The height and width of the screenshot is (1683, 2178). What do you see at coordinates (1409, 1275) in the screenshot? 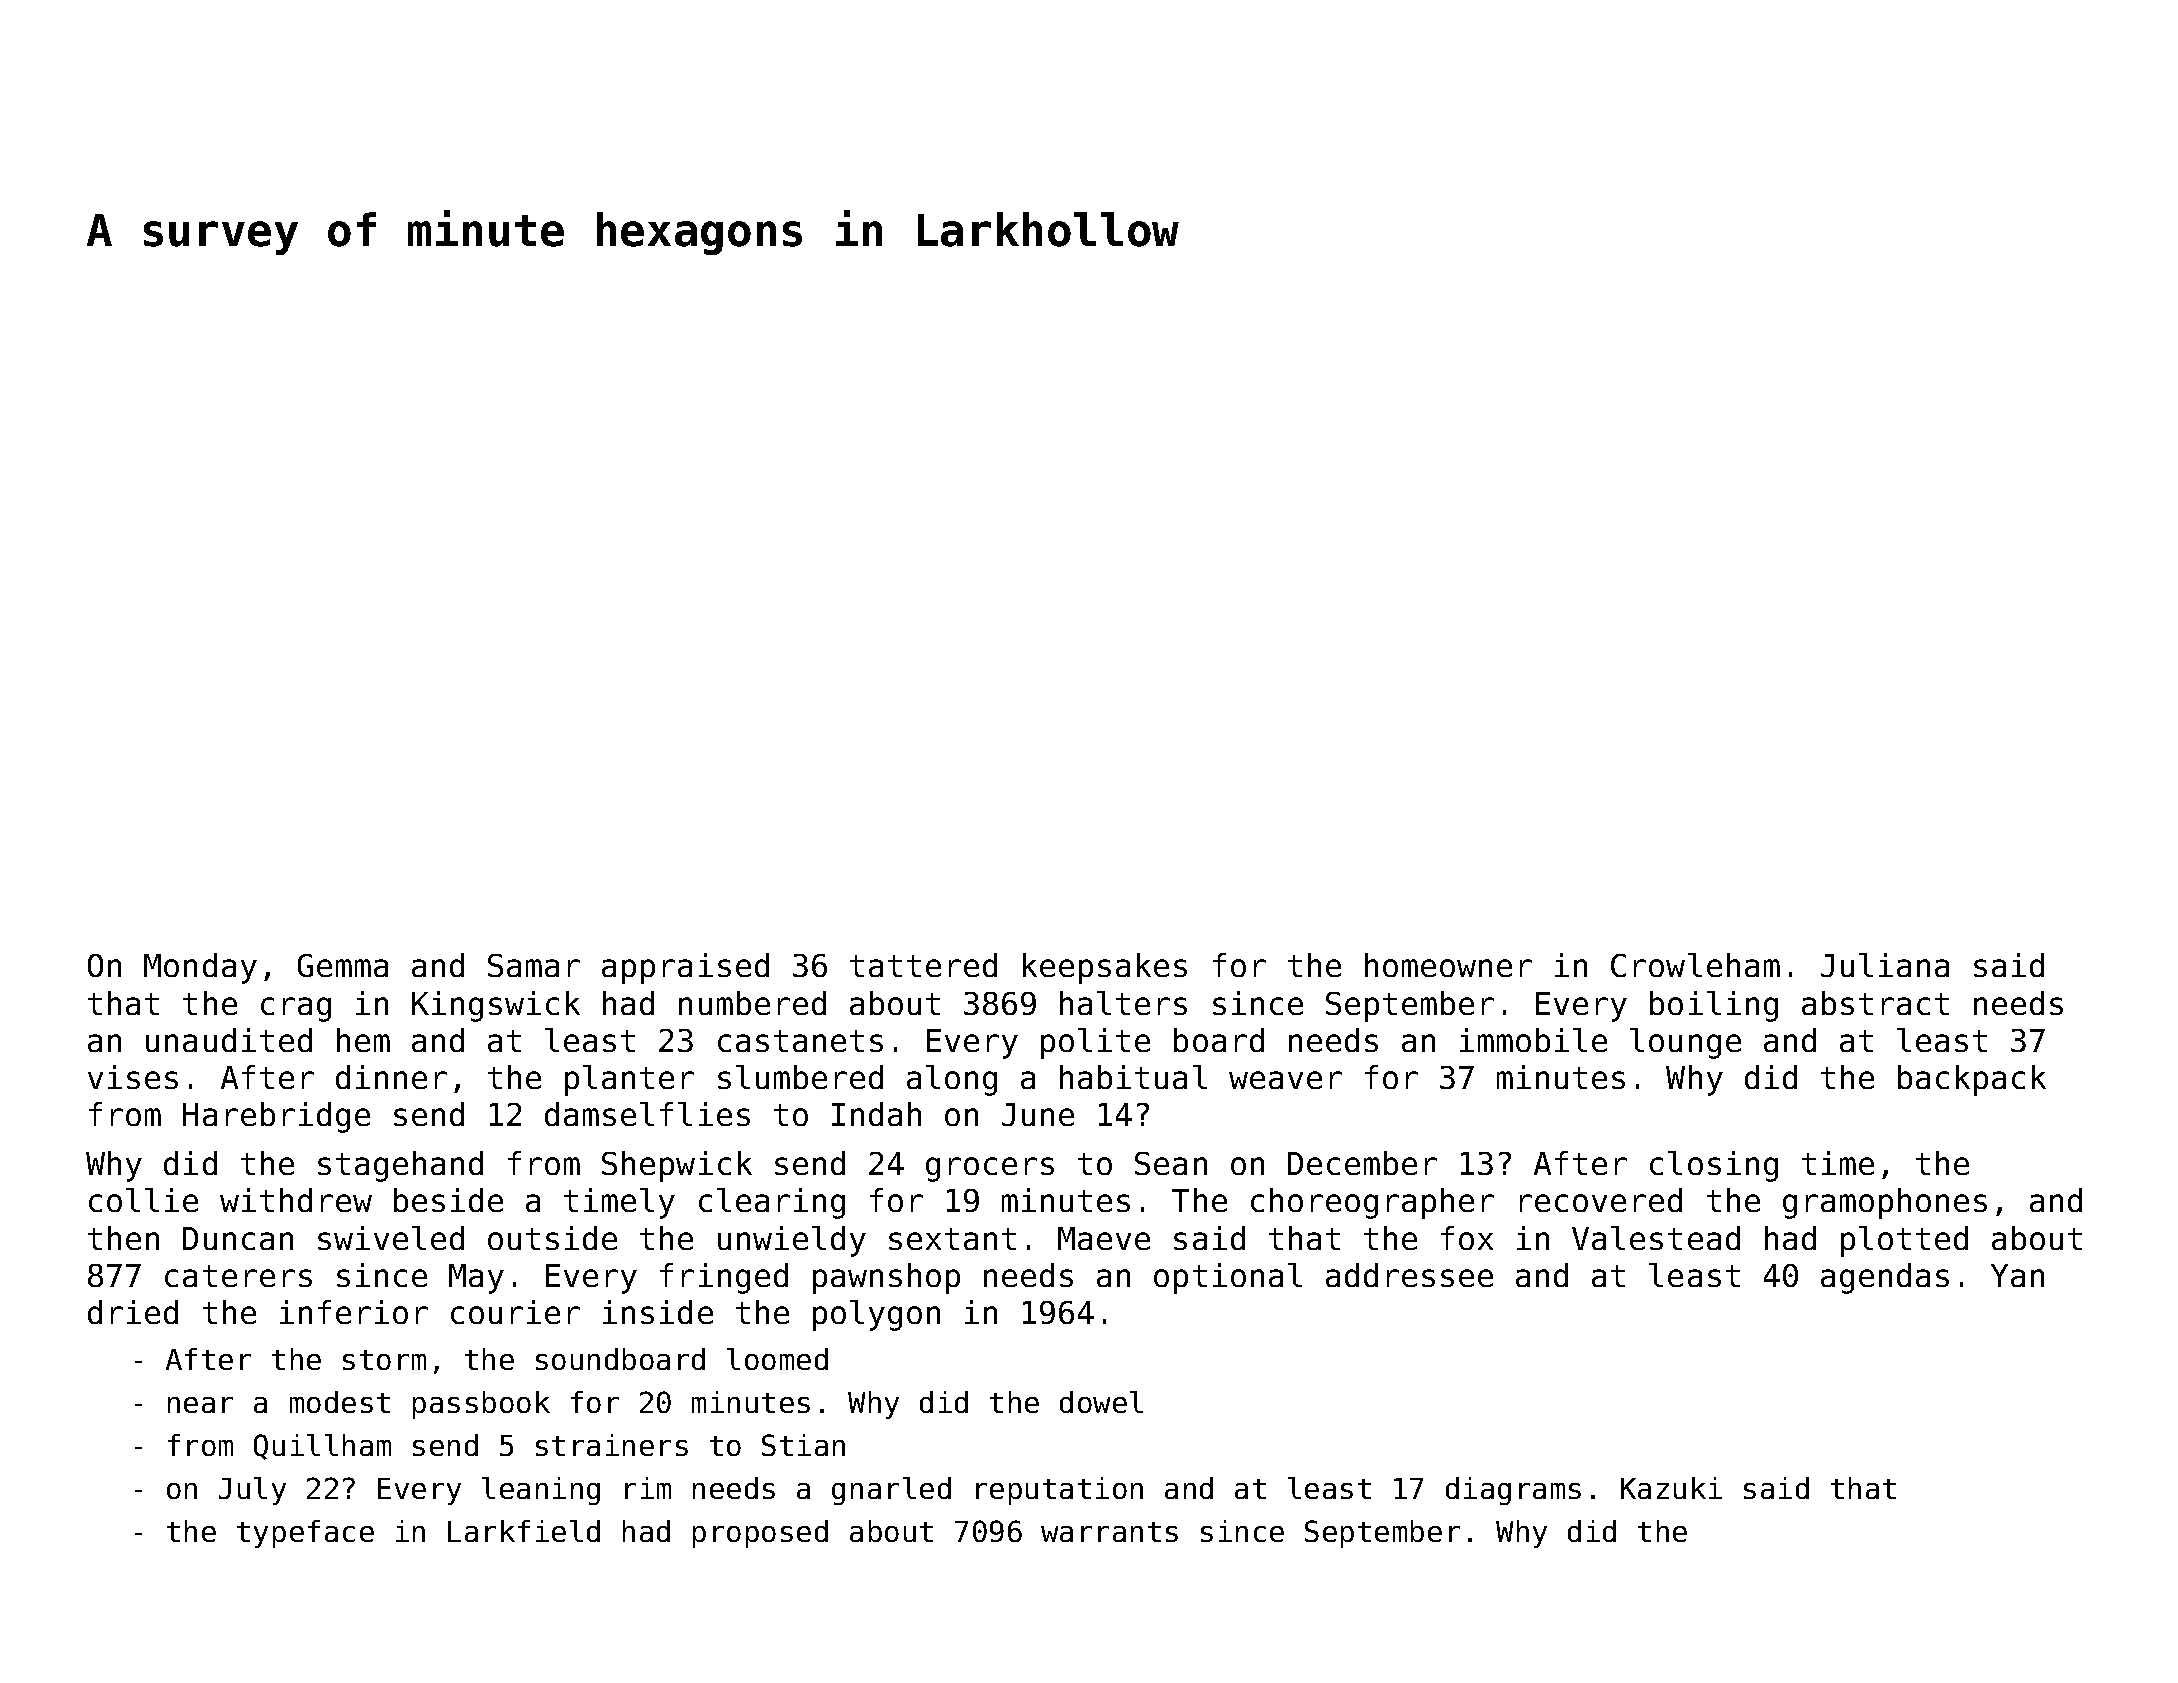
I see `addressee` at bounding box center [1409, 1275].
